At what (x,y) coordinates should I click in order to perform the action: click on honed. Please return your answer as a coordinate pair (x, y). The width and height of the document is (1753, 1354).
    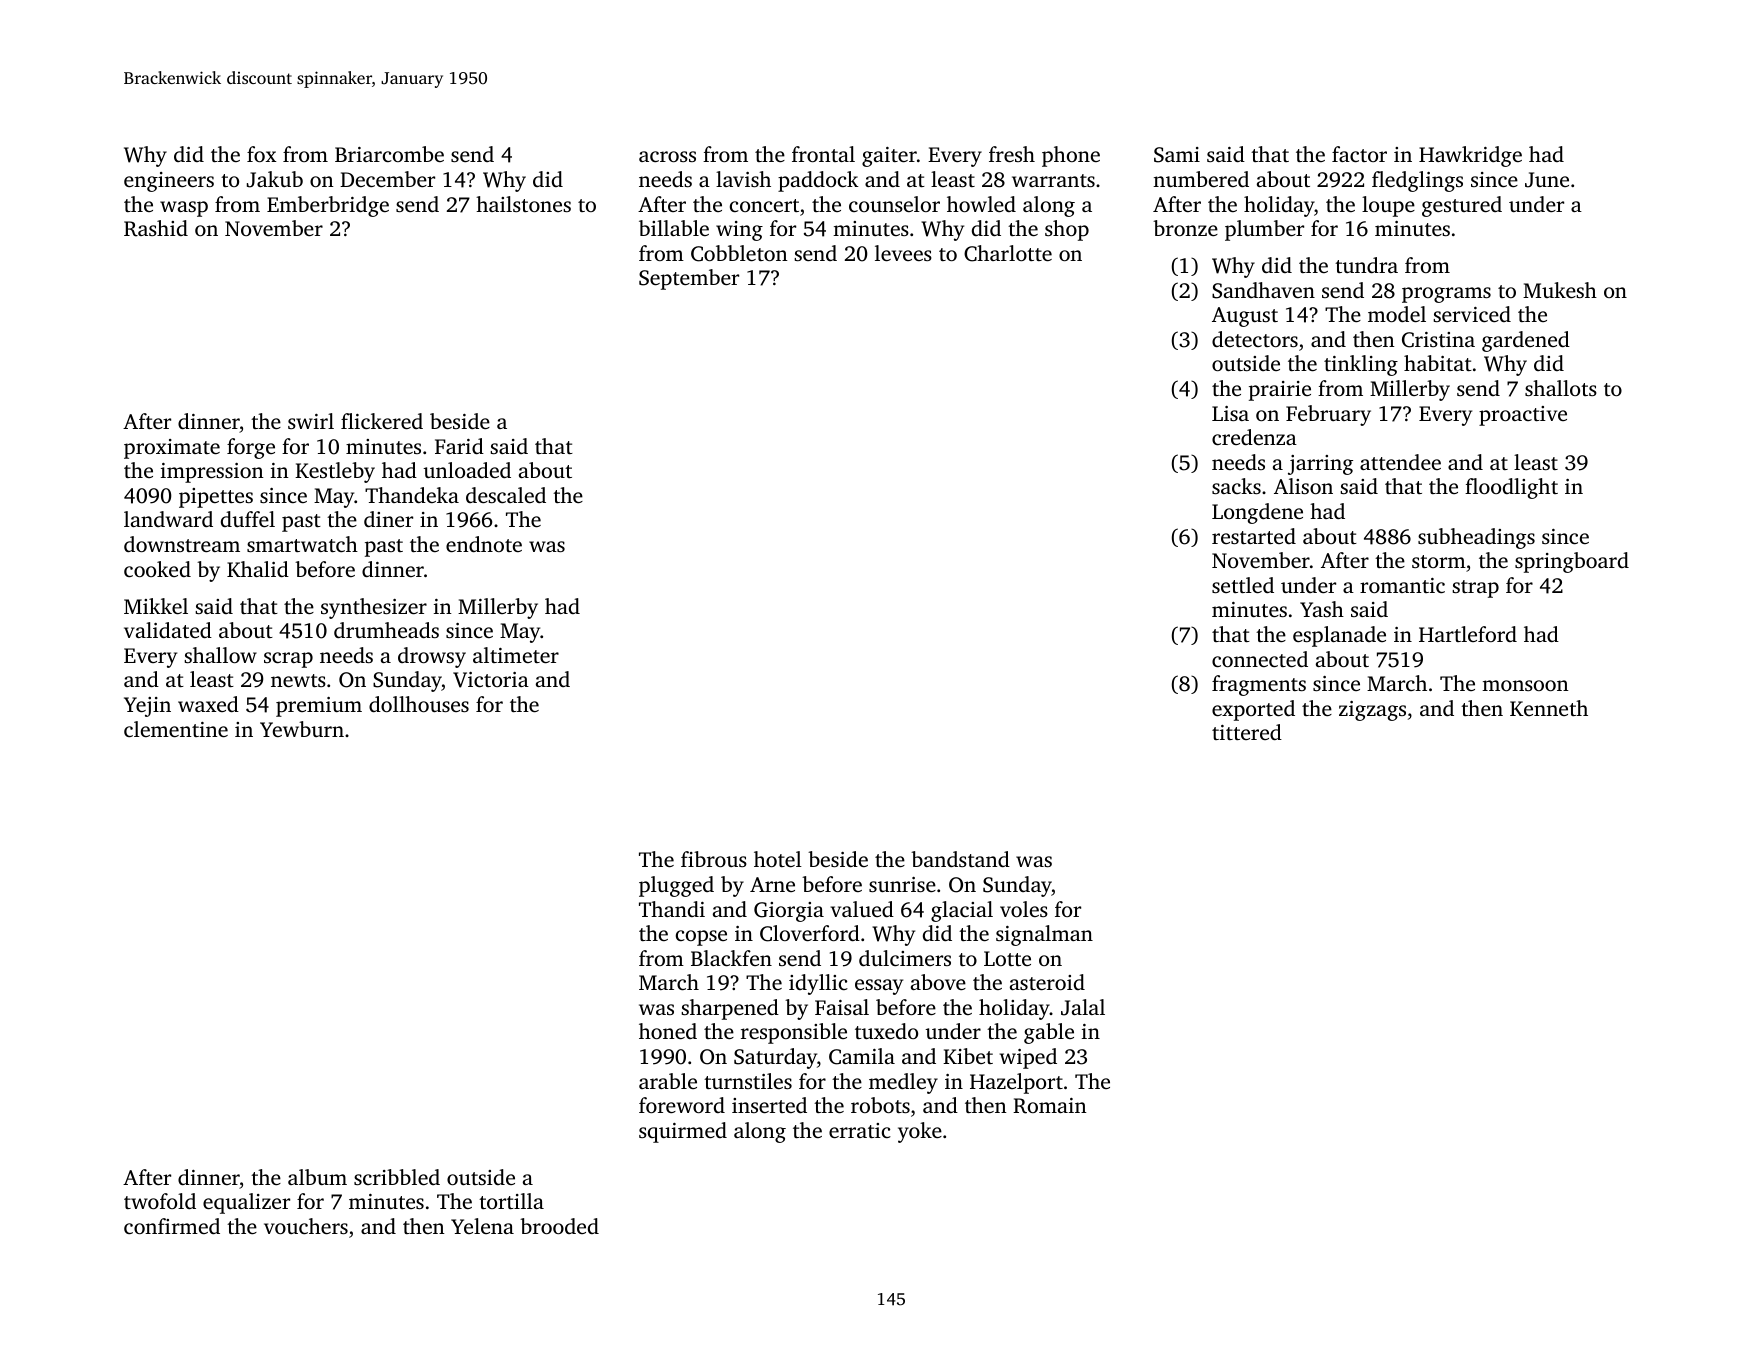
    Looking at the image, I should click on (668, 1031).
